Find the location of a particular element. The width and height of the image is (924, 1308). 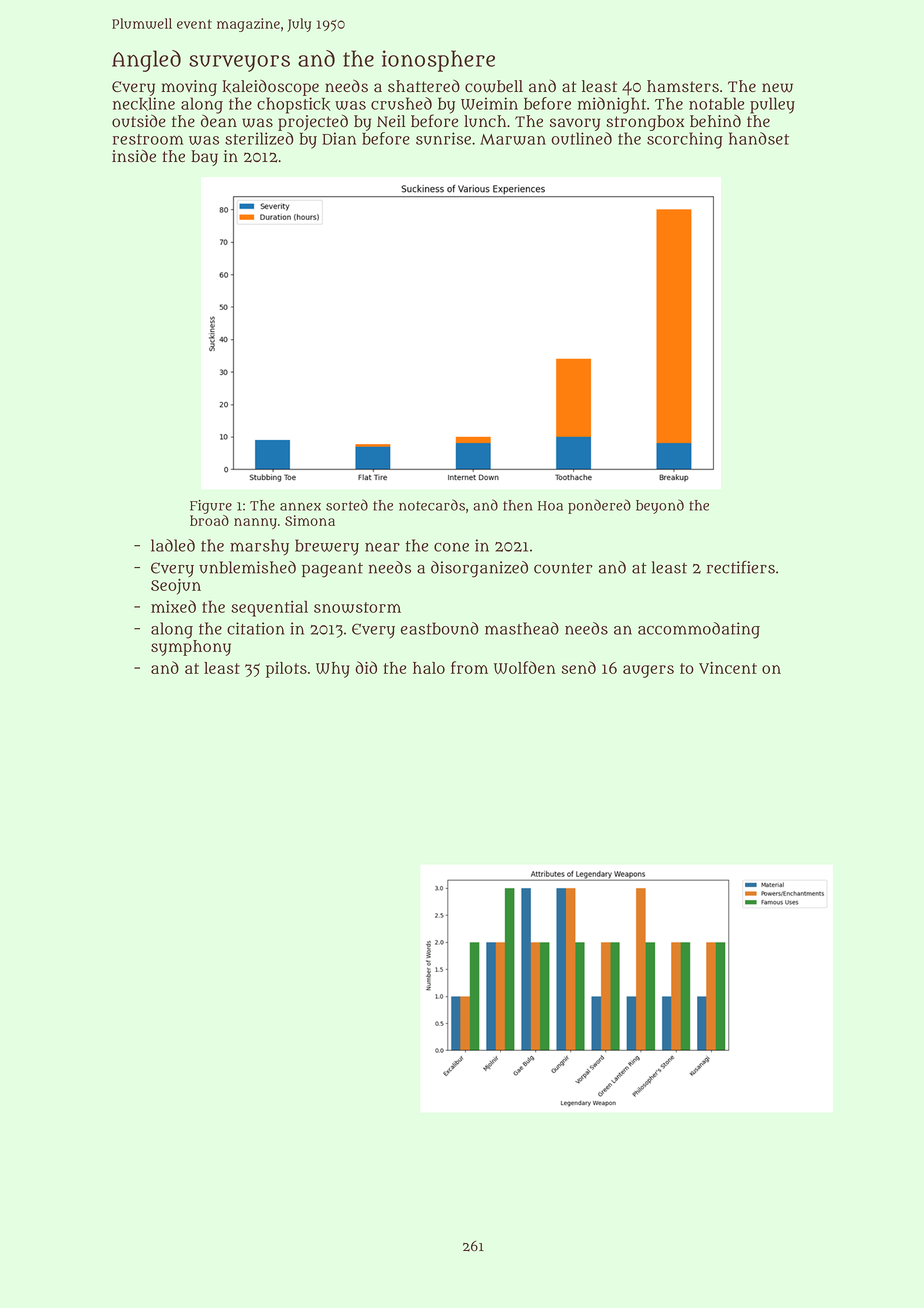

inside is located at coordinates (134, 155).
